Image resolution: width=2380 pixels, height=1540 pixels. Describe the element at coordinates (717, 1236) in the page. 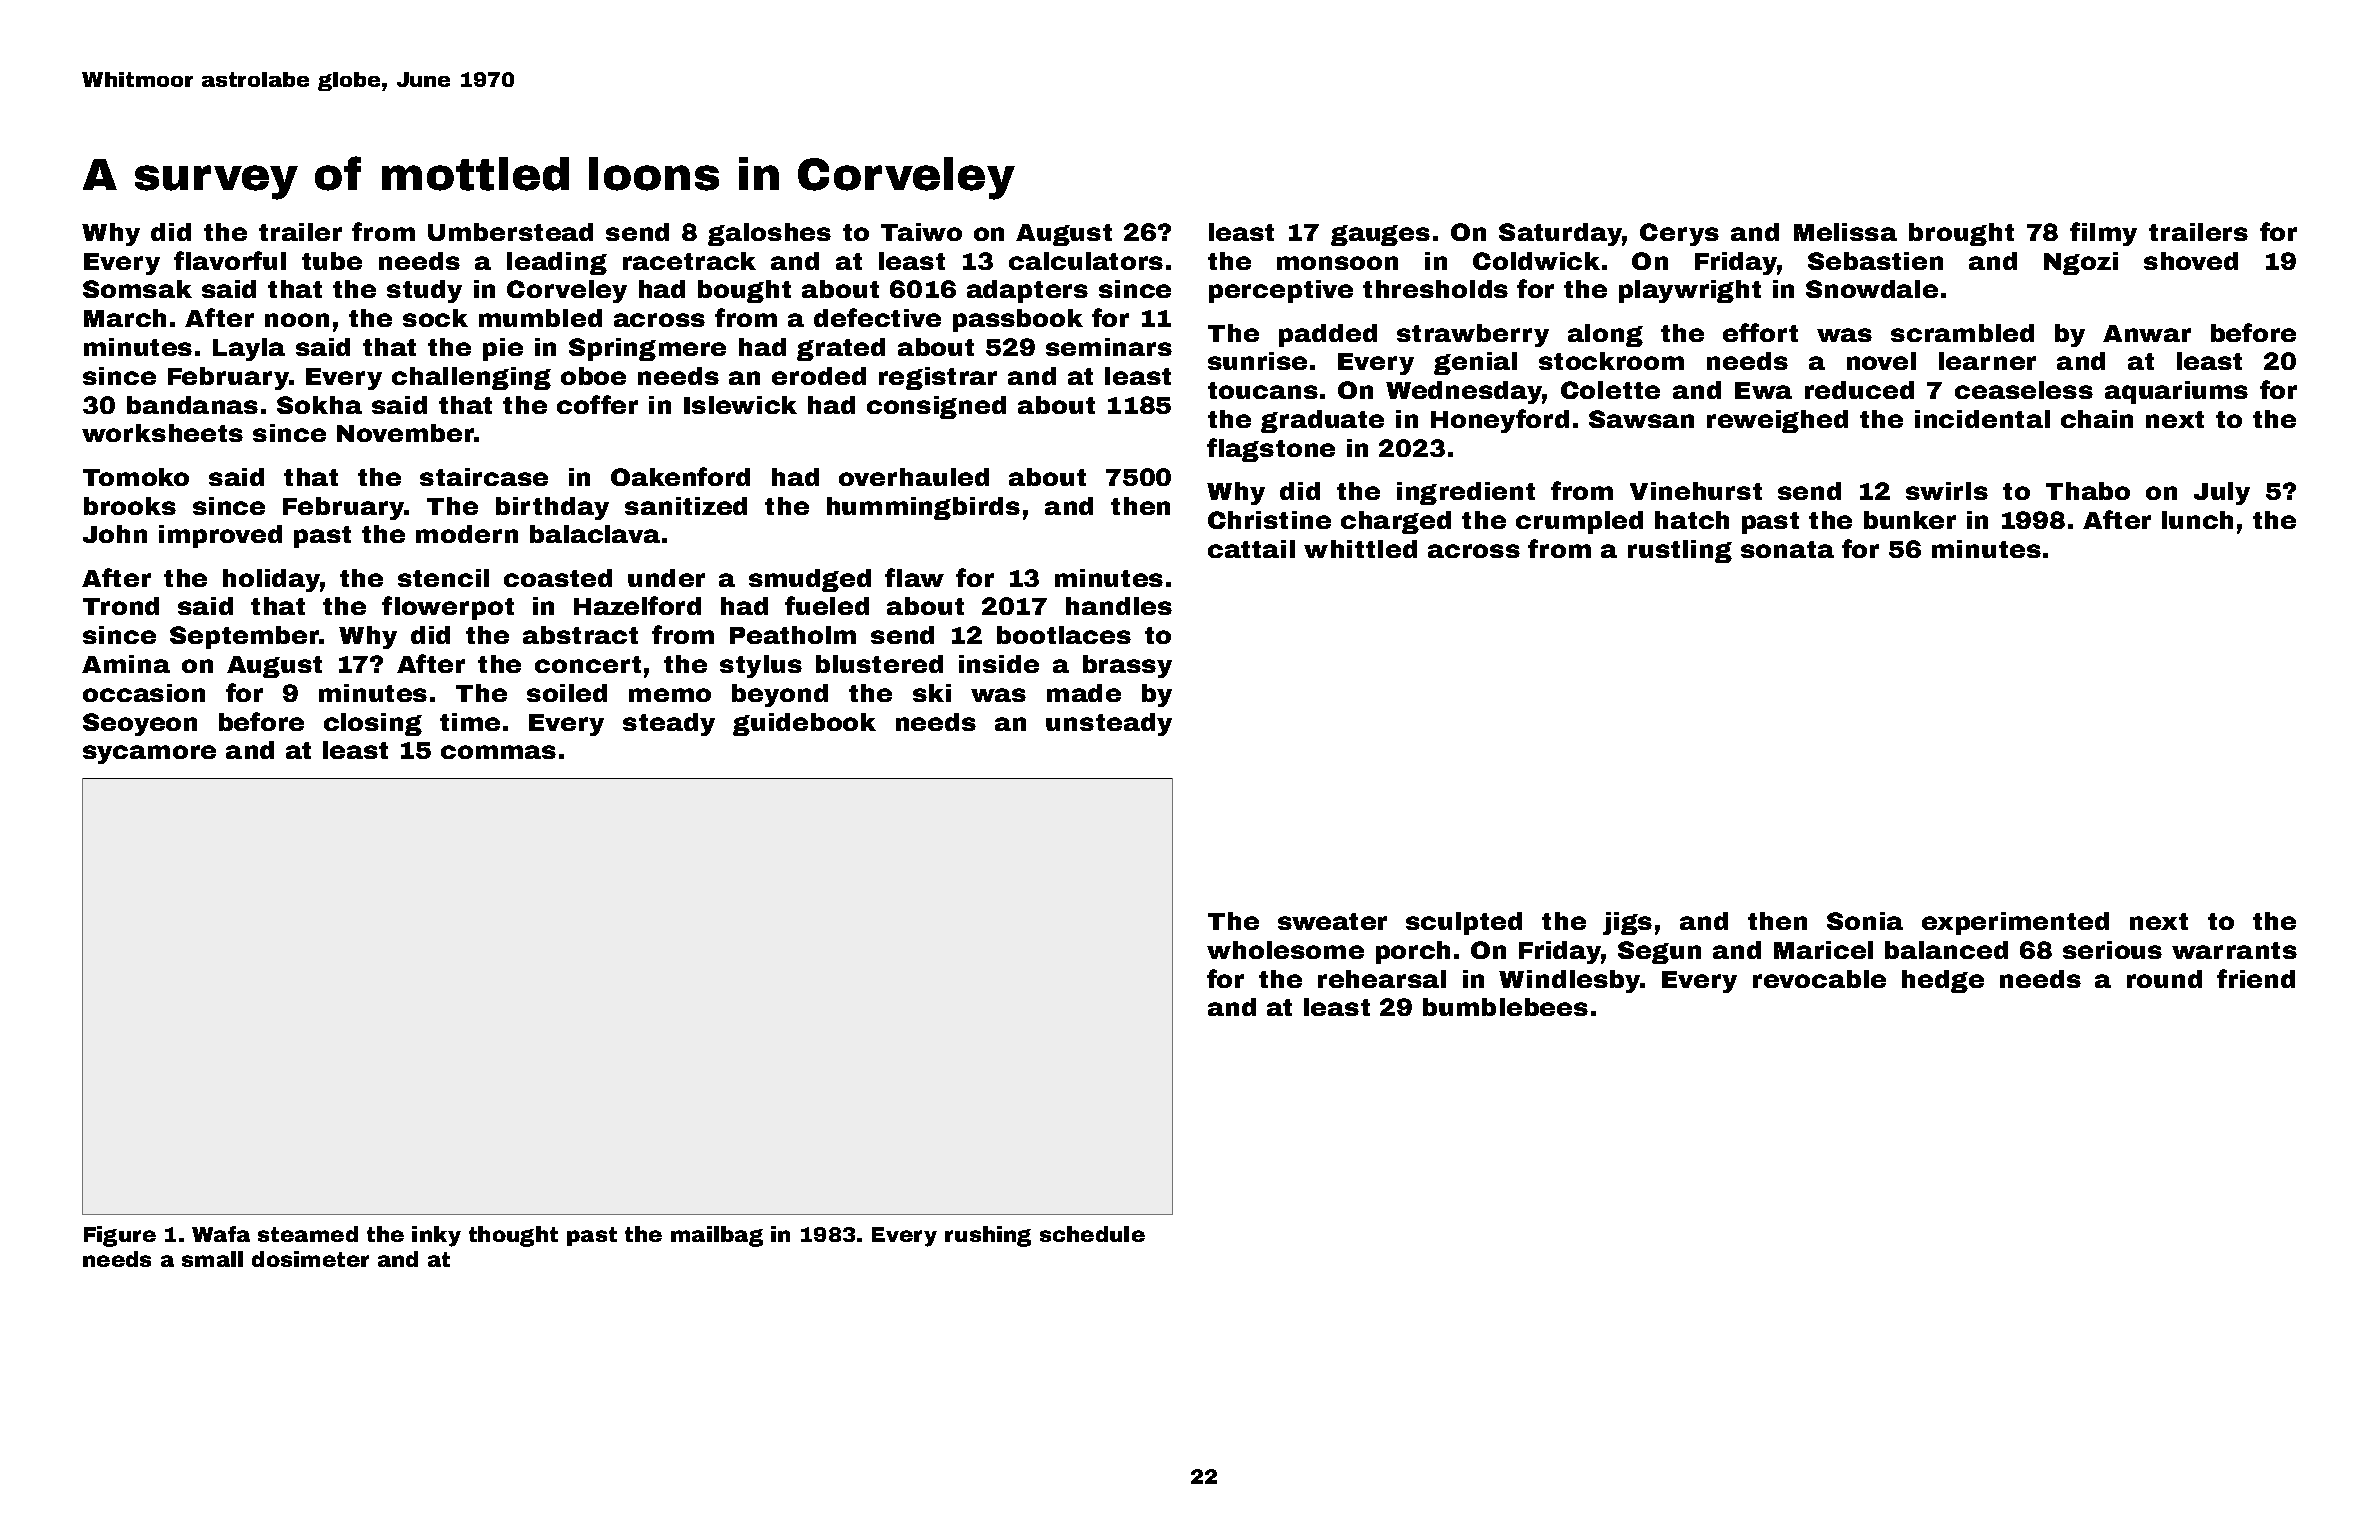

I see `mailbag` at that location.
